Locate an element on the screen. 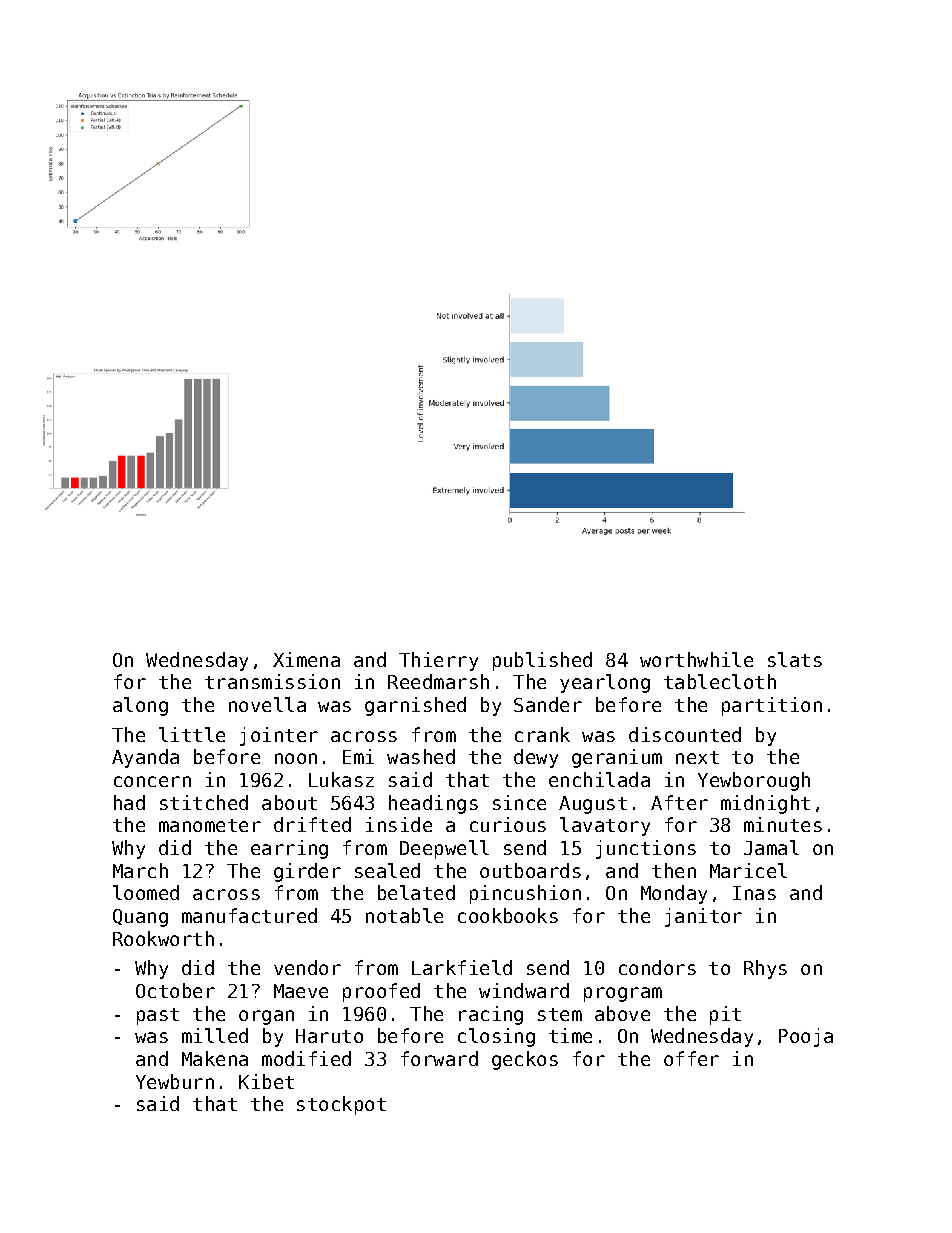 This screenshot has height=1233, width=952. lavatory is located at coordinates (605, 826).
